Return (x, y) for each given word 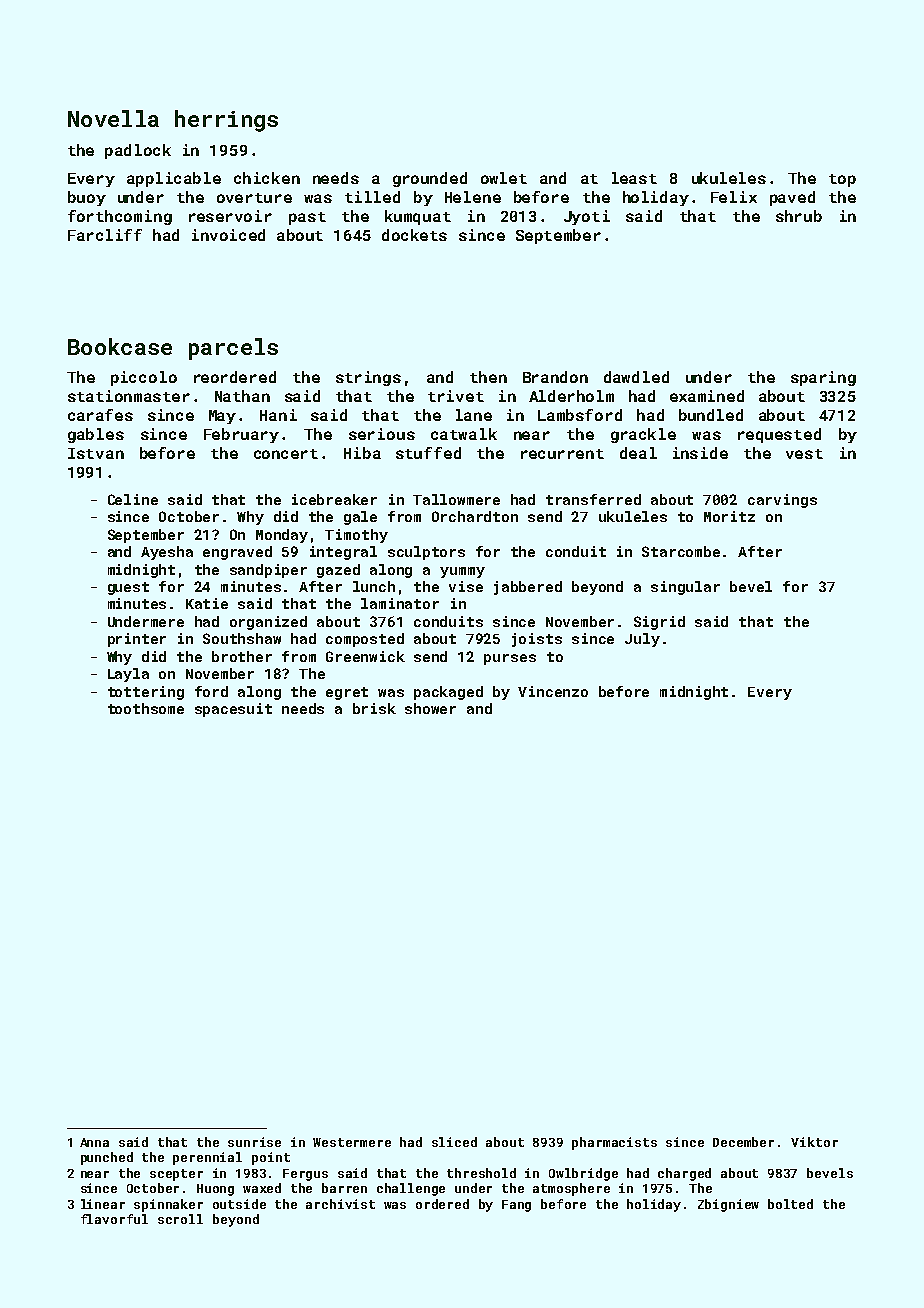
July (642, 640)
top (842, 180)
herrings (226, 121)
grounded (430, 179)
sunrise (254, 1142)
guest (128, 588)
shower (430, 708)
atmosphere (571, 1189)
